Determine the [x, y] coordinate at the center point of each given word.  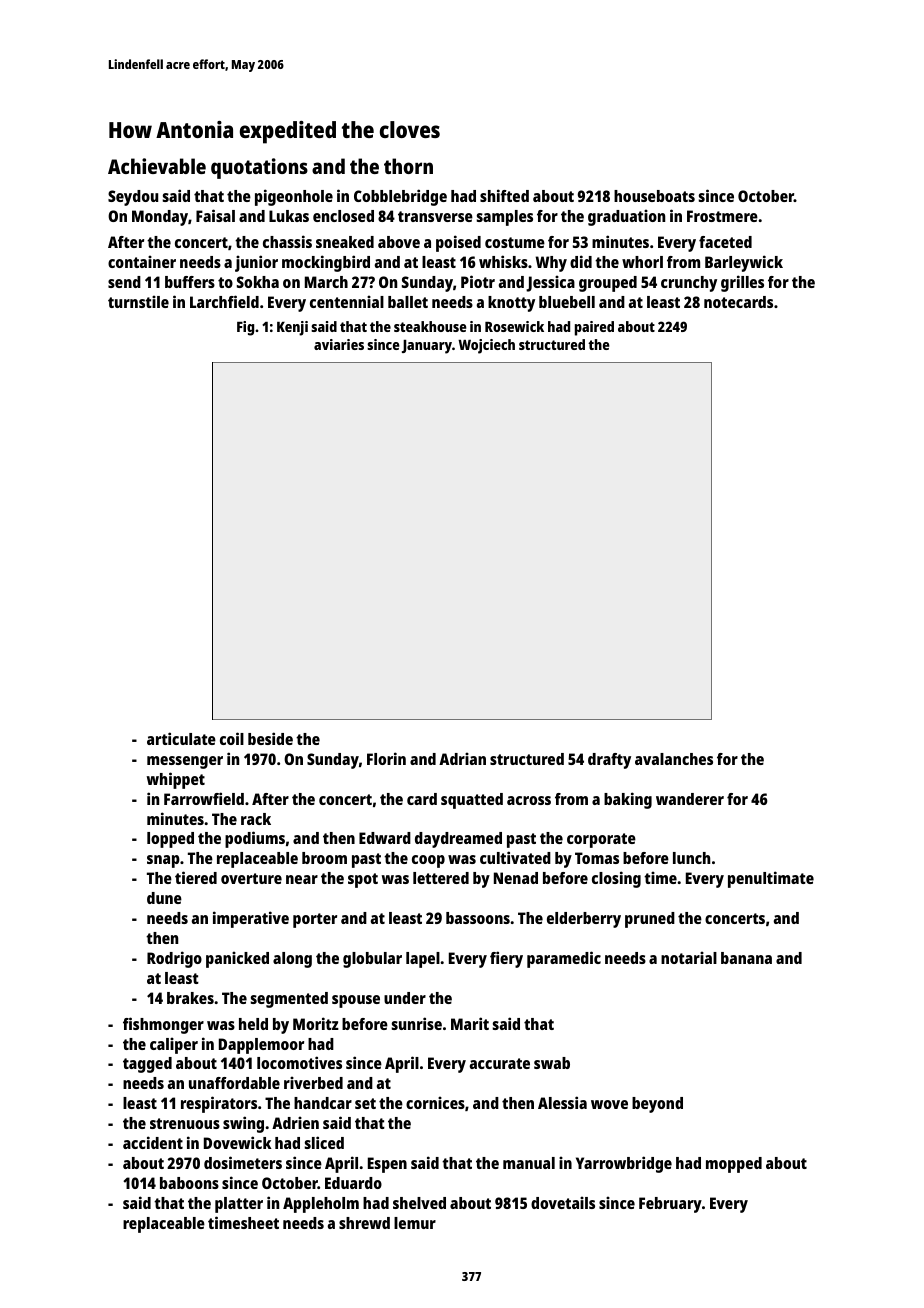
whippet [176, 780]
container [142, 261]
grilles [742, 283]
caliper [174, 1045]
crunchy [689, 284]
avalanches [674, 759]
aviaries [339, 344]
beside [270, 738]
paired [594, 328]
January [427, 347]
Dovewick [237, 1142]
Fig [245, 328]
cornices [435, 1102]
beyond [657, 1105]
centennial [347, 301]
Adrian [462, 758]
